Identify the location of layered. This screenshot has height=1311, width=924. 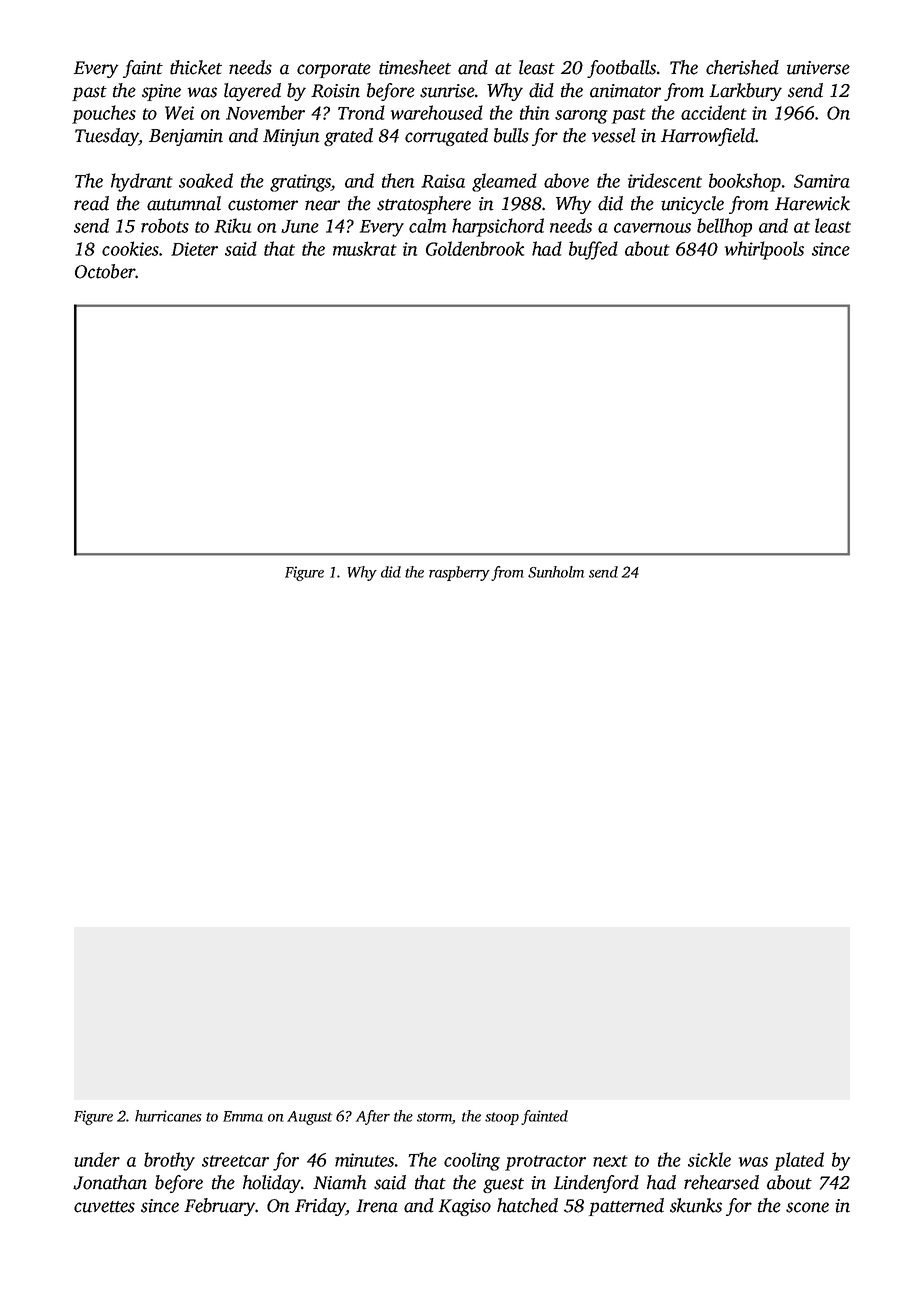
(252, 92).
